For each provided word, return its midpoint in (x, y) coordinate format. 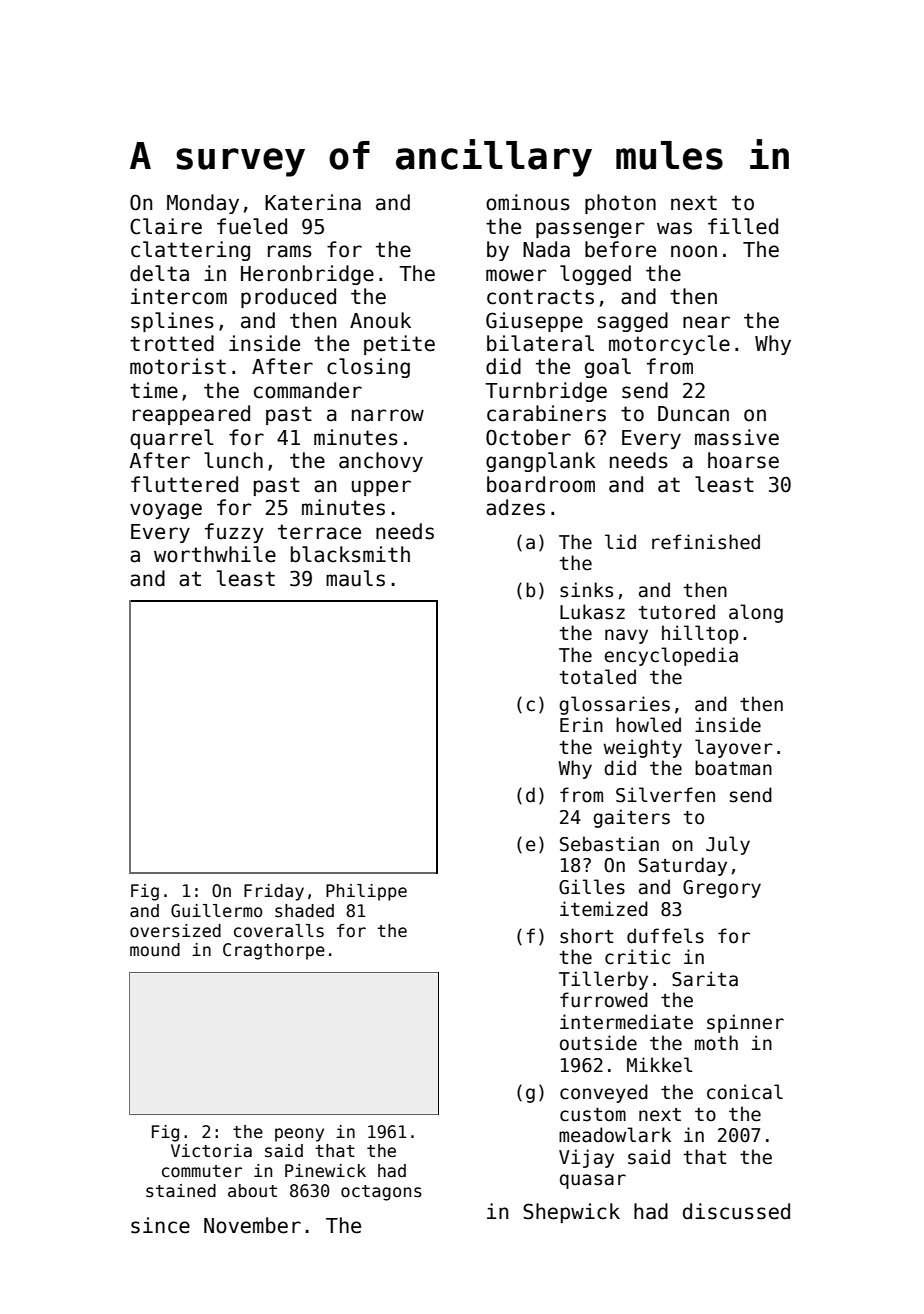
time (154, 390)
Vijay (586, 1158)
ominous (528, 202)
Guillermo (216, 911)
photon (620, 204)
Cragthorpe (274, 951)
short (586, 936)
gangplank (541, 462)
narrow (388, 415)
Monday (203, 204)
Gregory (722, 889)
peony (299, 1135)
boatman (733, 768)
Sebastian (609, 844)
